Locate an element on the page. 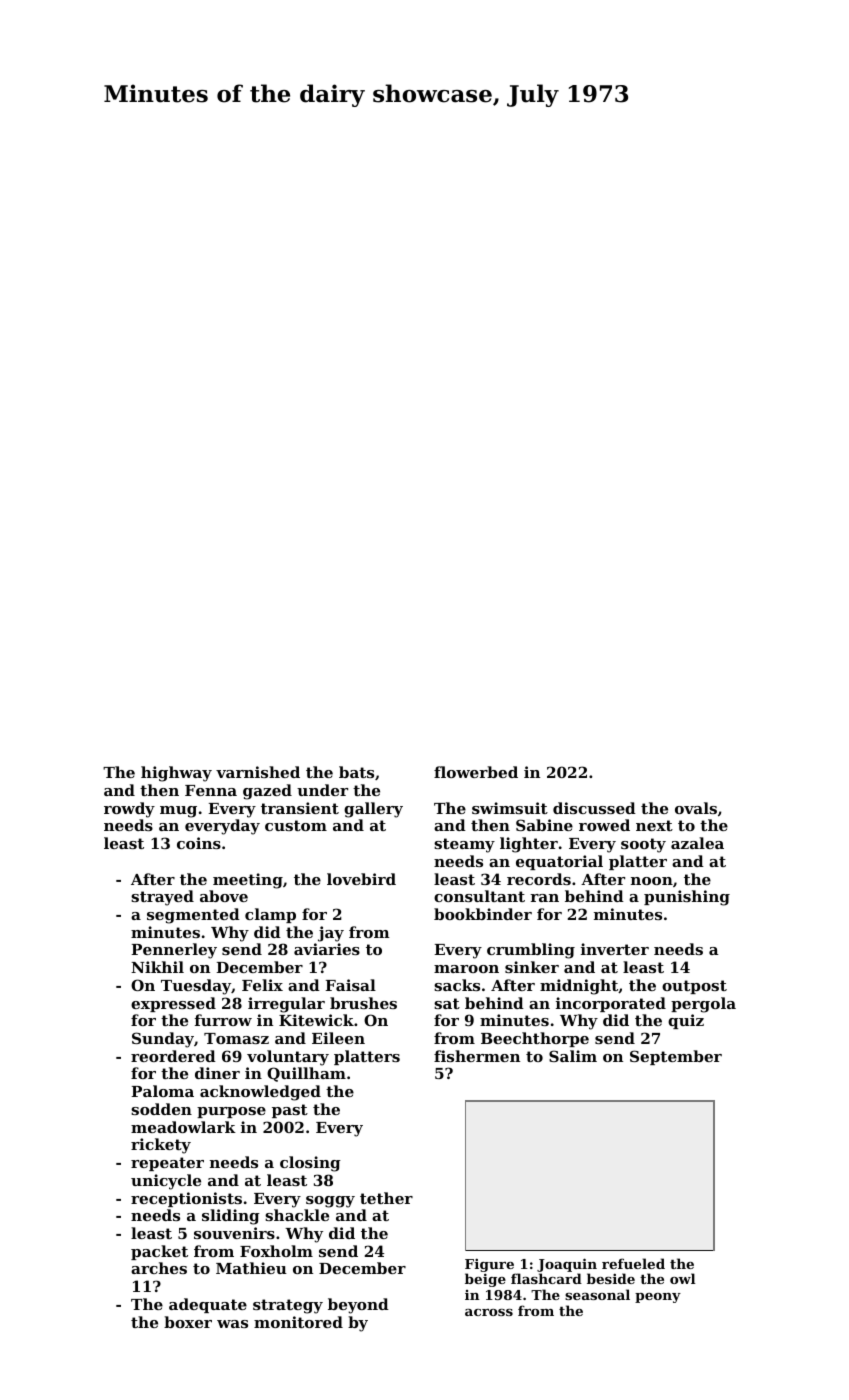  packet is located at coordinates (159, 1252).
